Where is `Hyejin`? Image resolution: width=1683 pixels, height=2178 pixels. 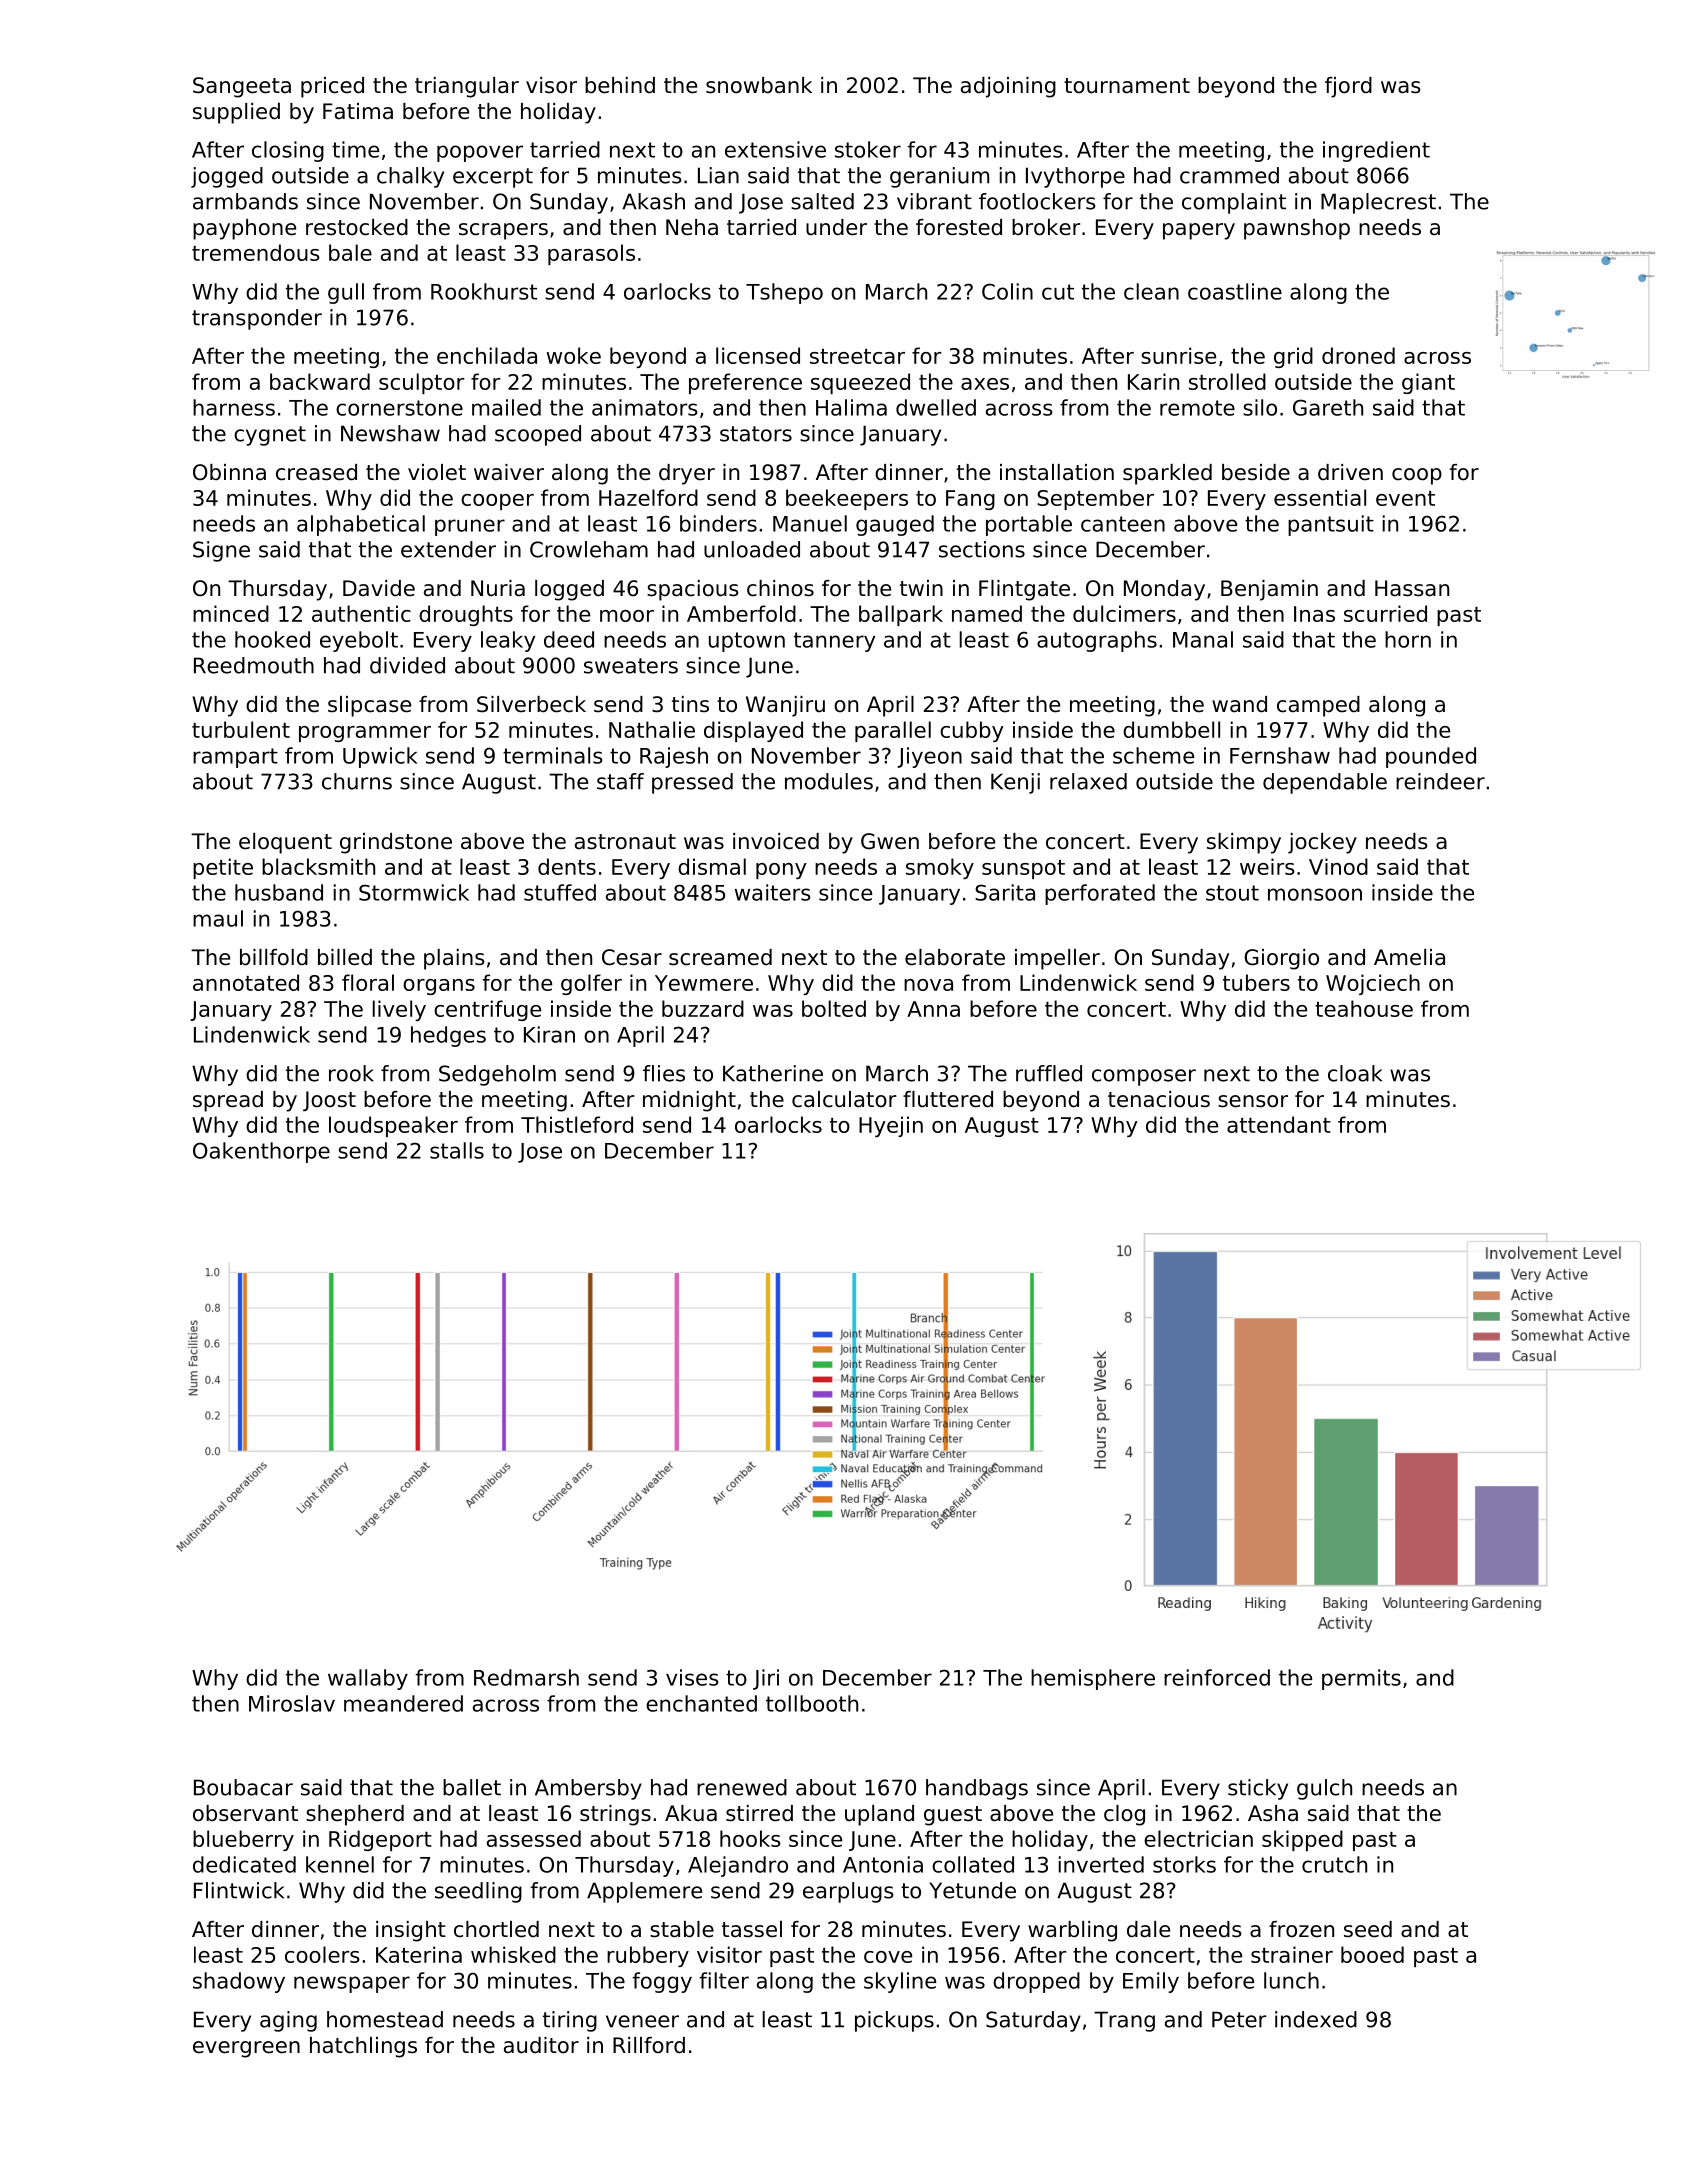
Hyejin is located at coordinates (891, 1126).
